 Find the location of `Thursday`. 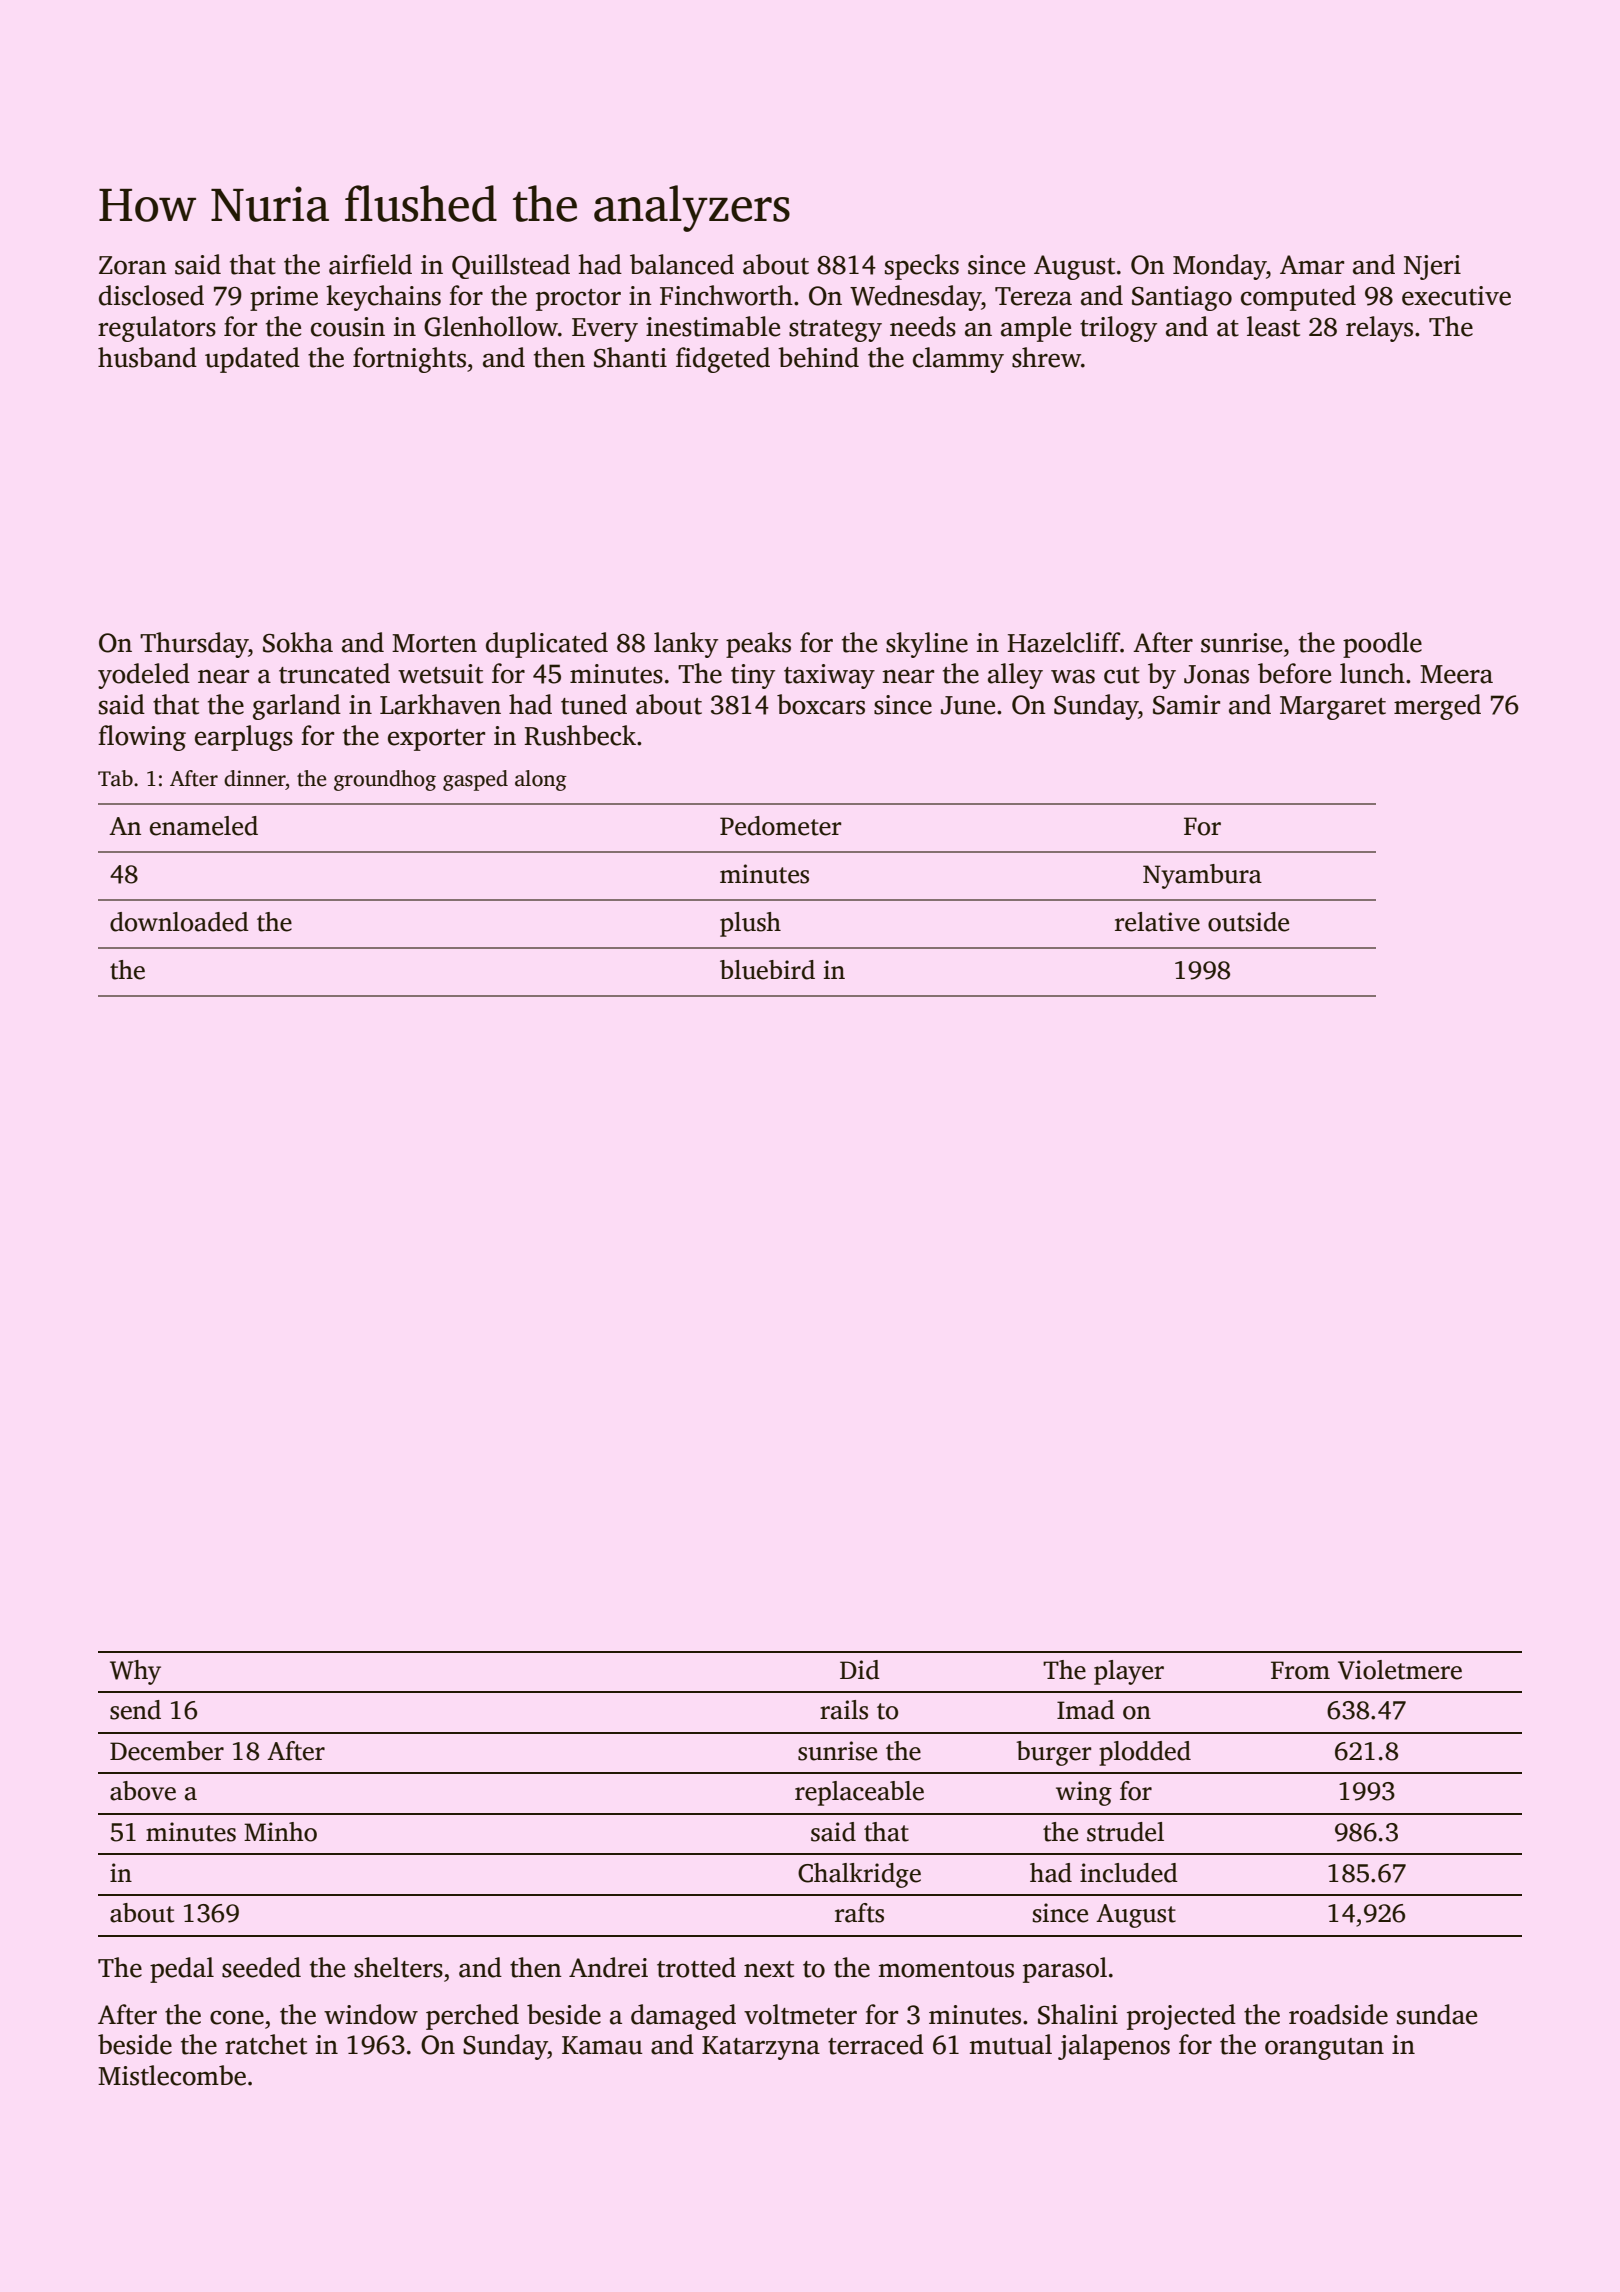

Thursday is located at coordinates (194, 645).
